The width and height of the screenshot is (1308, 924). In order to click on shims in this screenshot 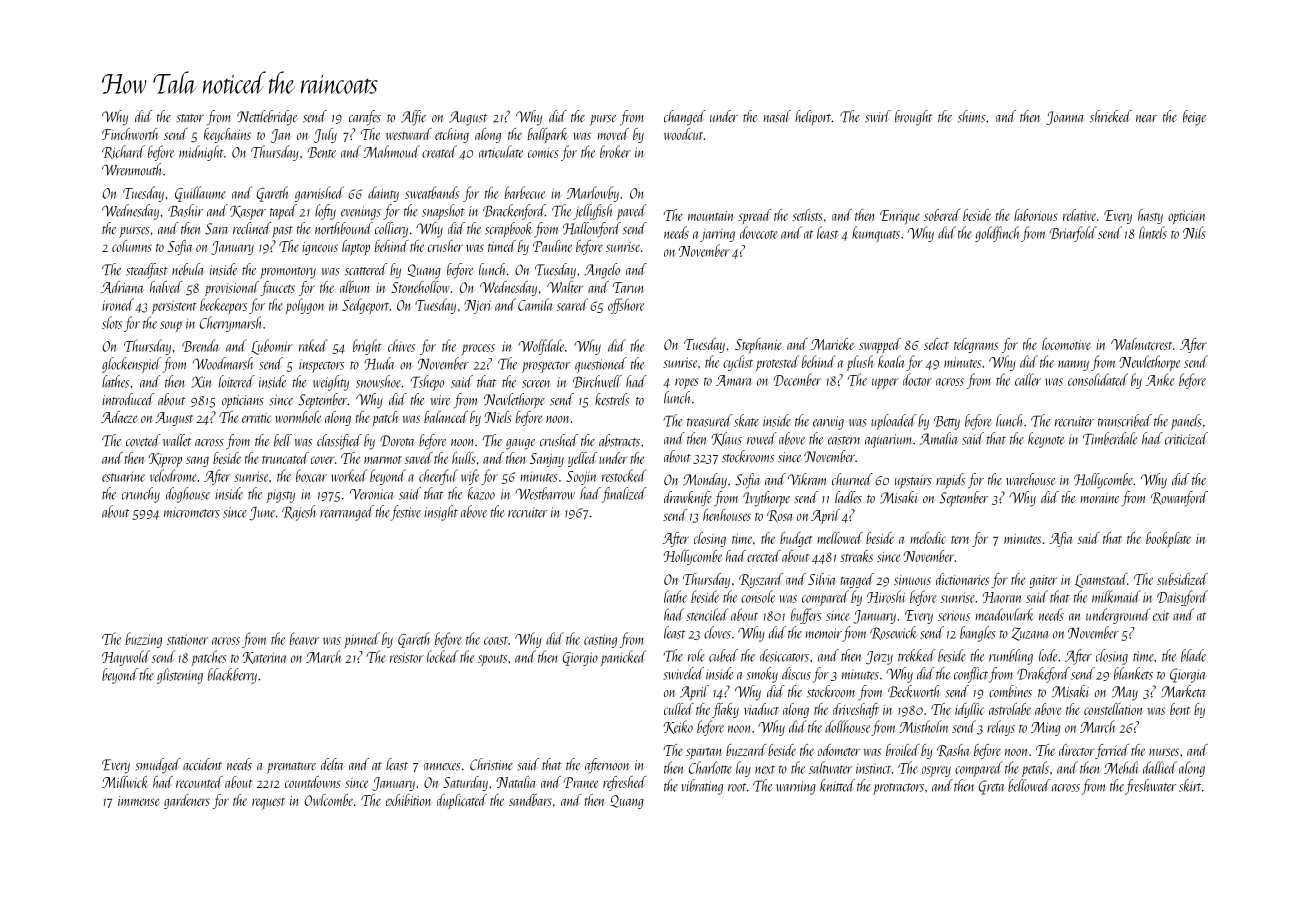, I will do `click(971, 116)`.
